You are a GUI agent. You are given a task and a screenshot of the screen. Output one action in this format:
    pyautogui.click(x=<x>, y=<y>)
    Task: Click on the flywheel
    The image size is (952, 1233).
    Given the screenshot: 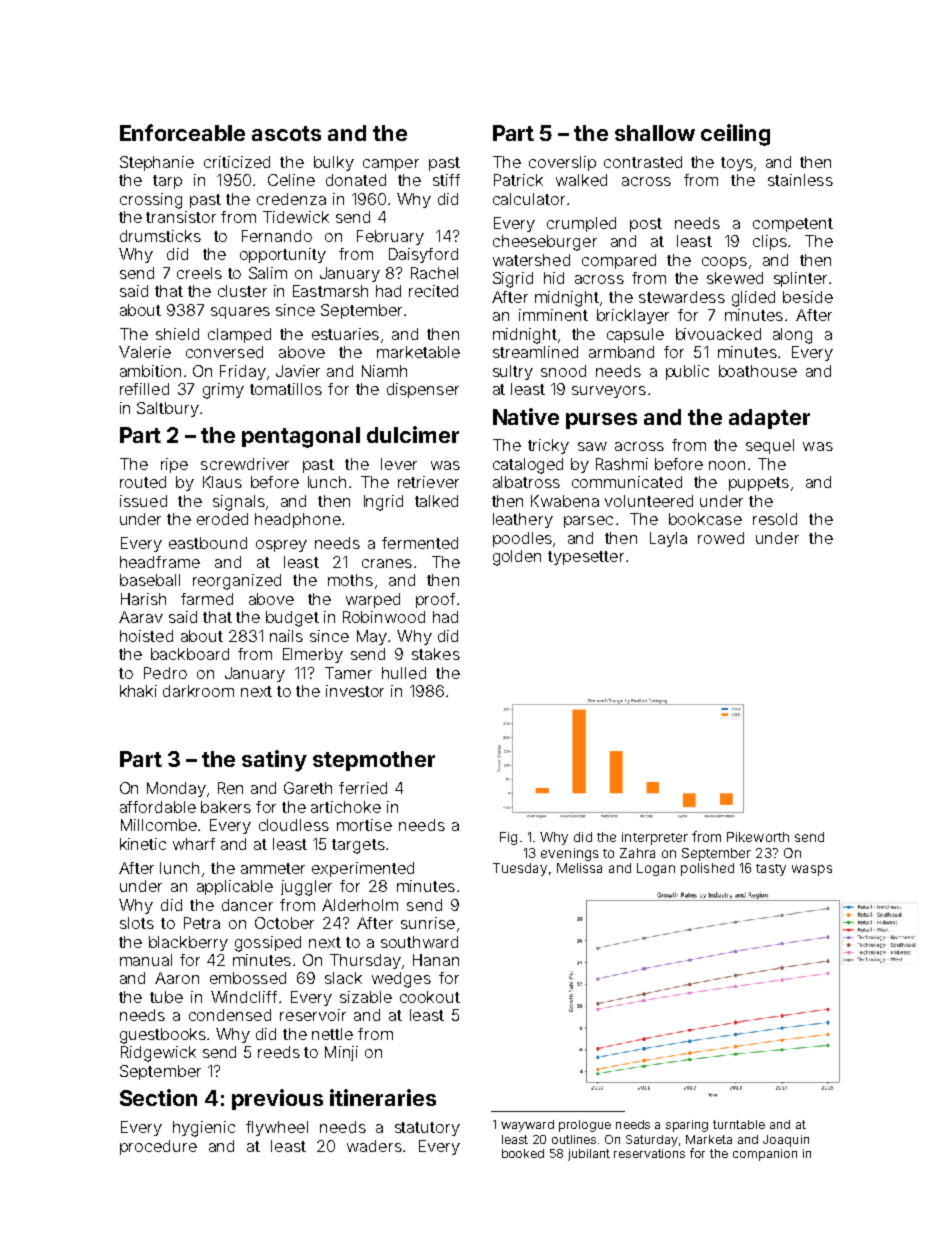 What is the action you would take?
    pyautogui.click(x=277, y=1128)
